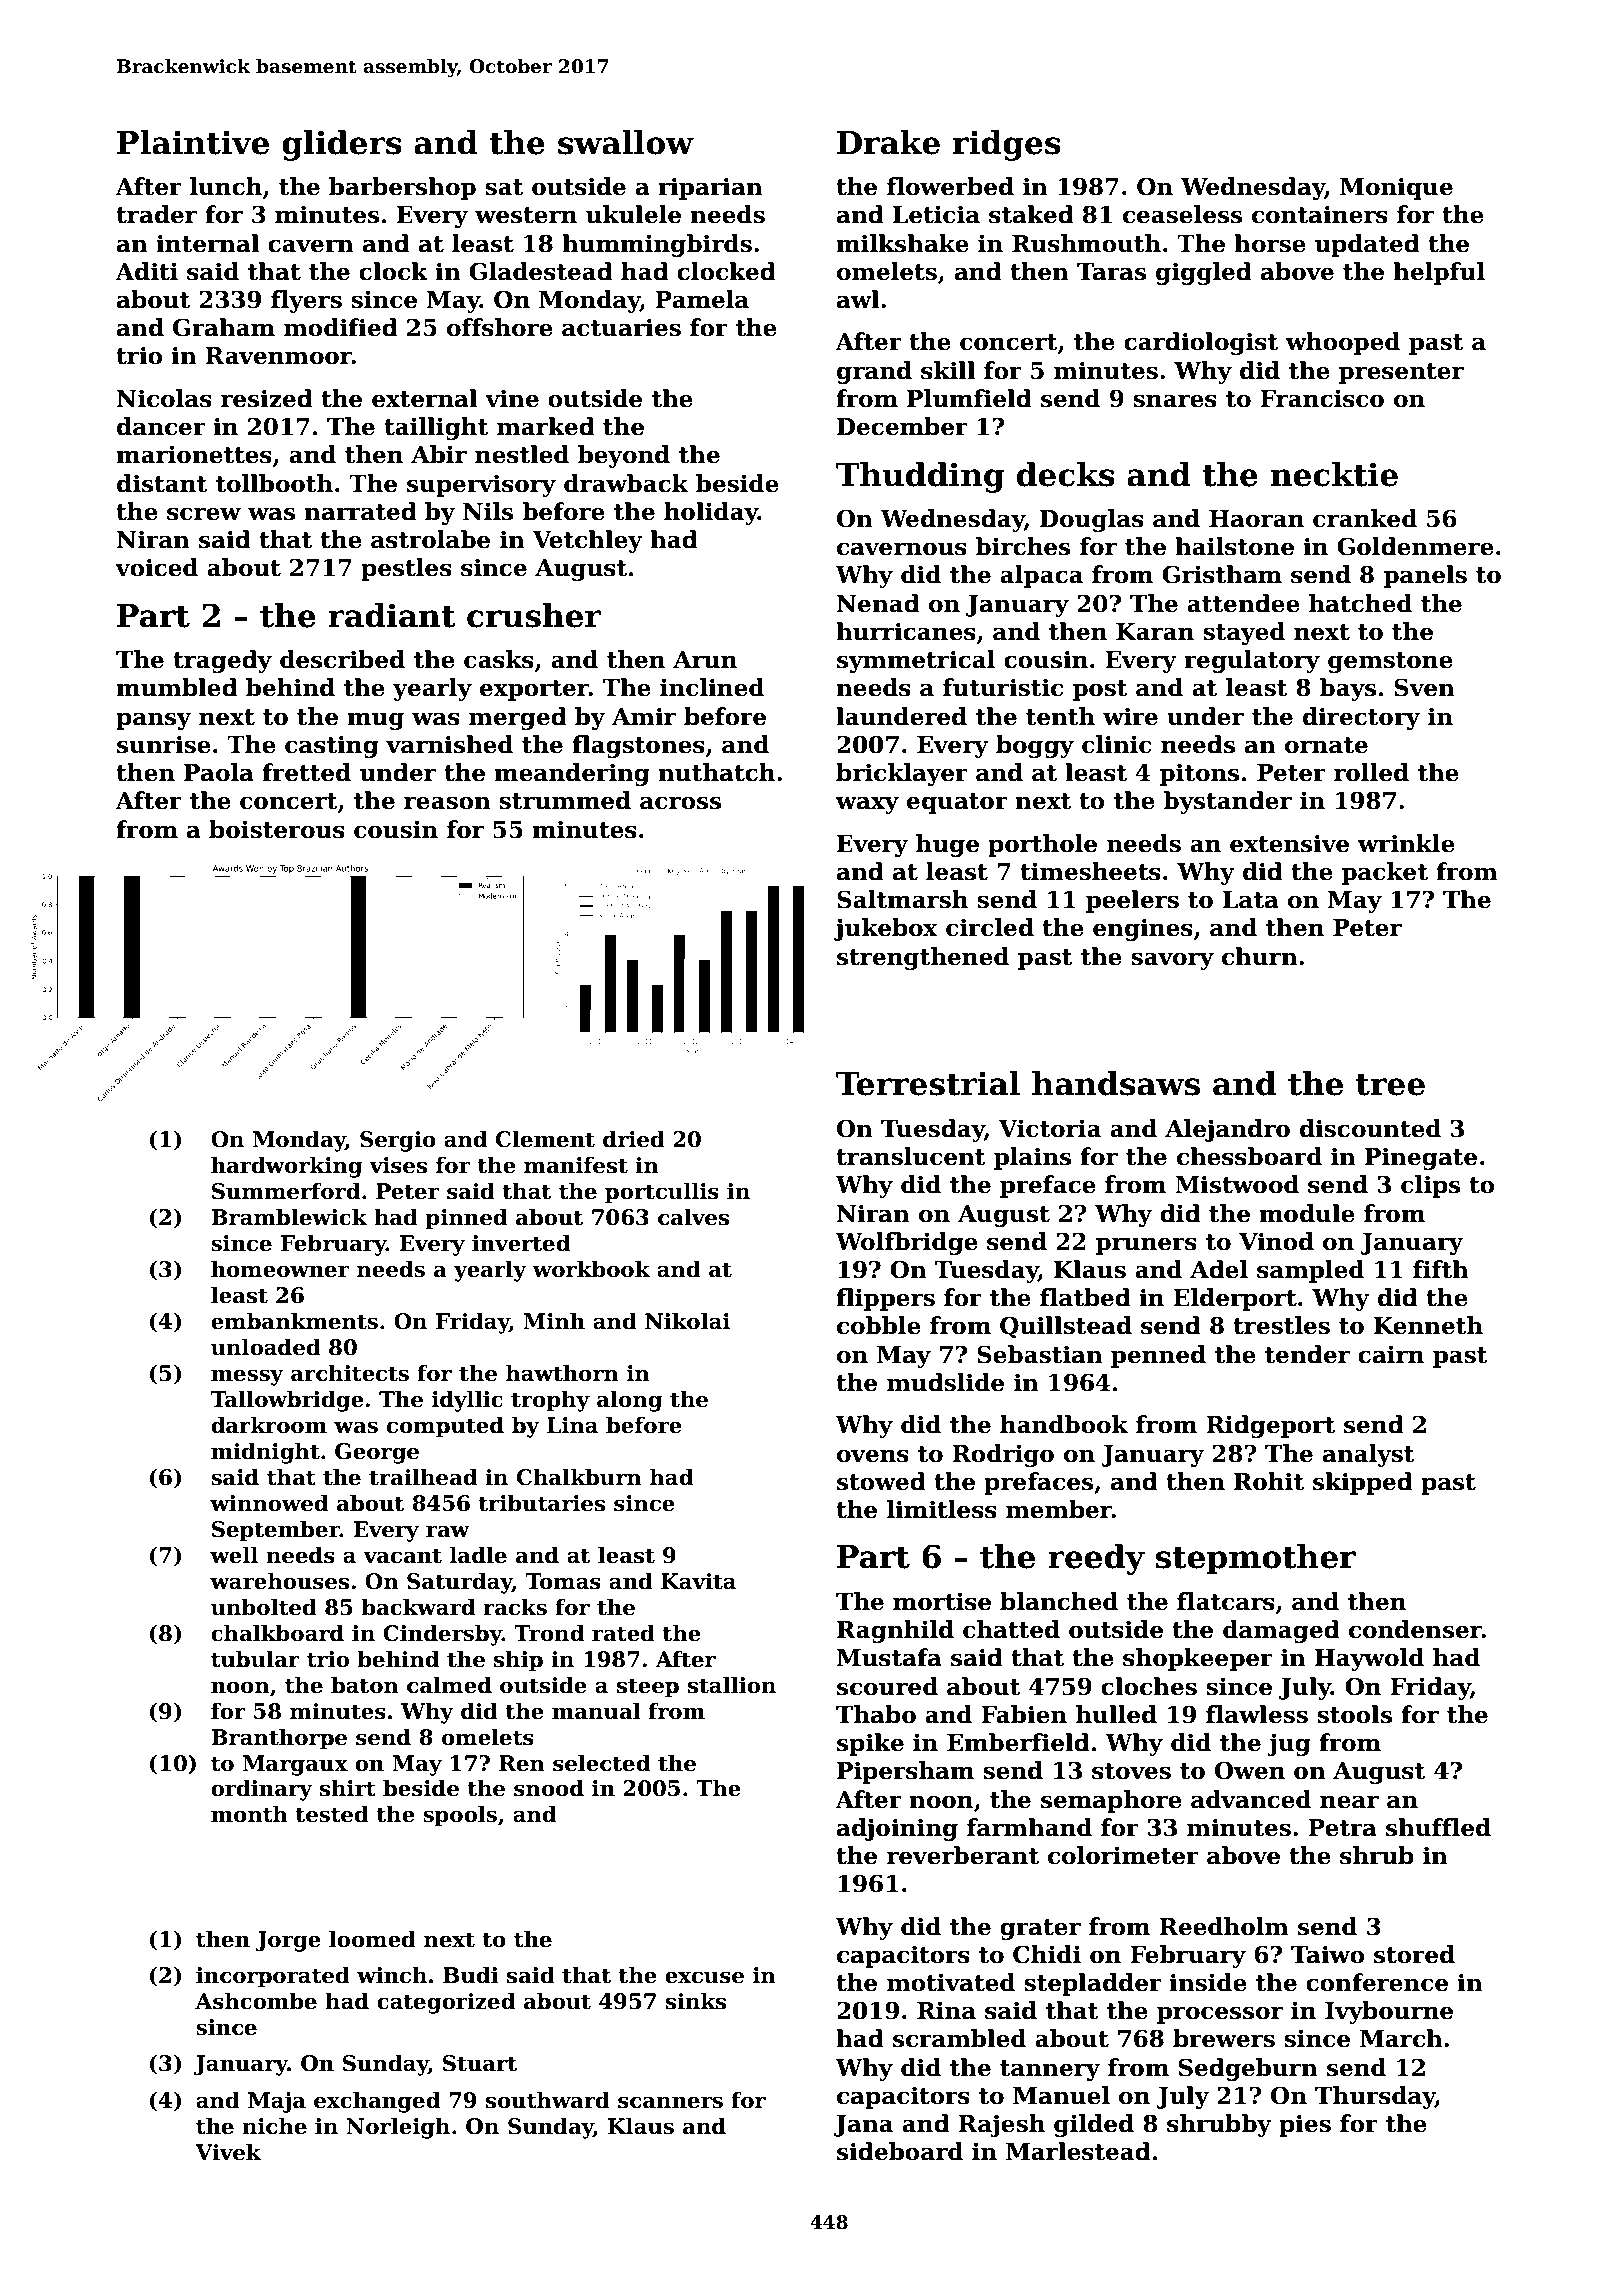 The width and height of the screenshot is (1620, 2292). What do you see at coordinates (255, 1659) in the screenshot?
I see `tubular` at bounding box center [255, 1659].
